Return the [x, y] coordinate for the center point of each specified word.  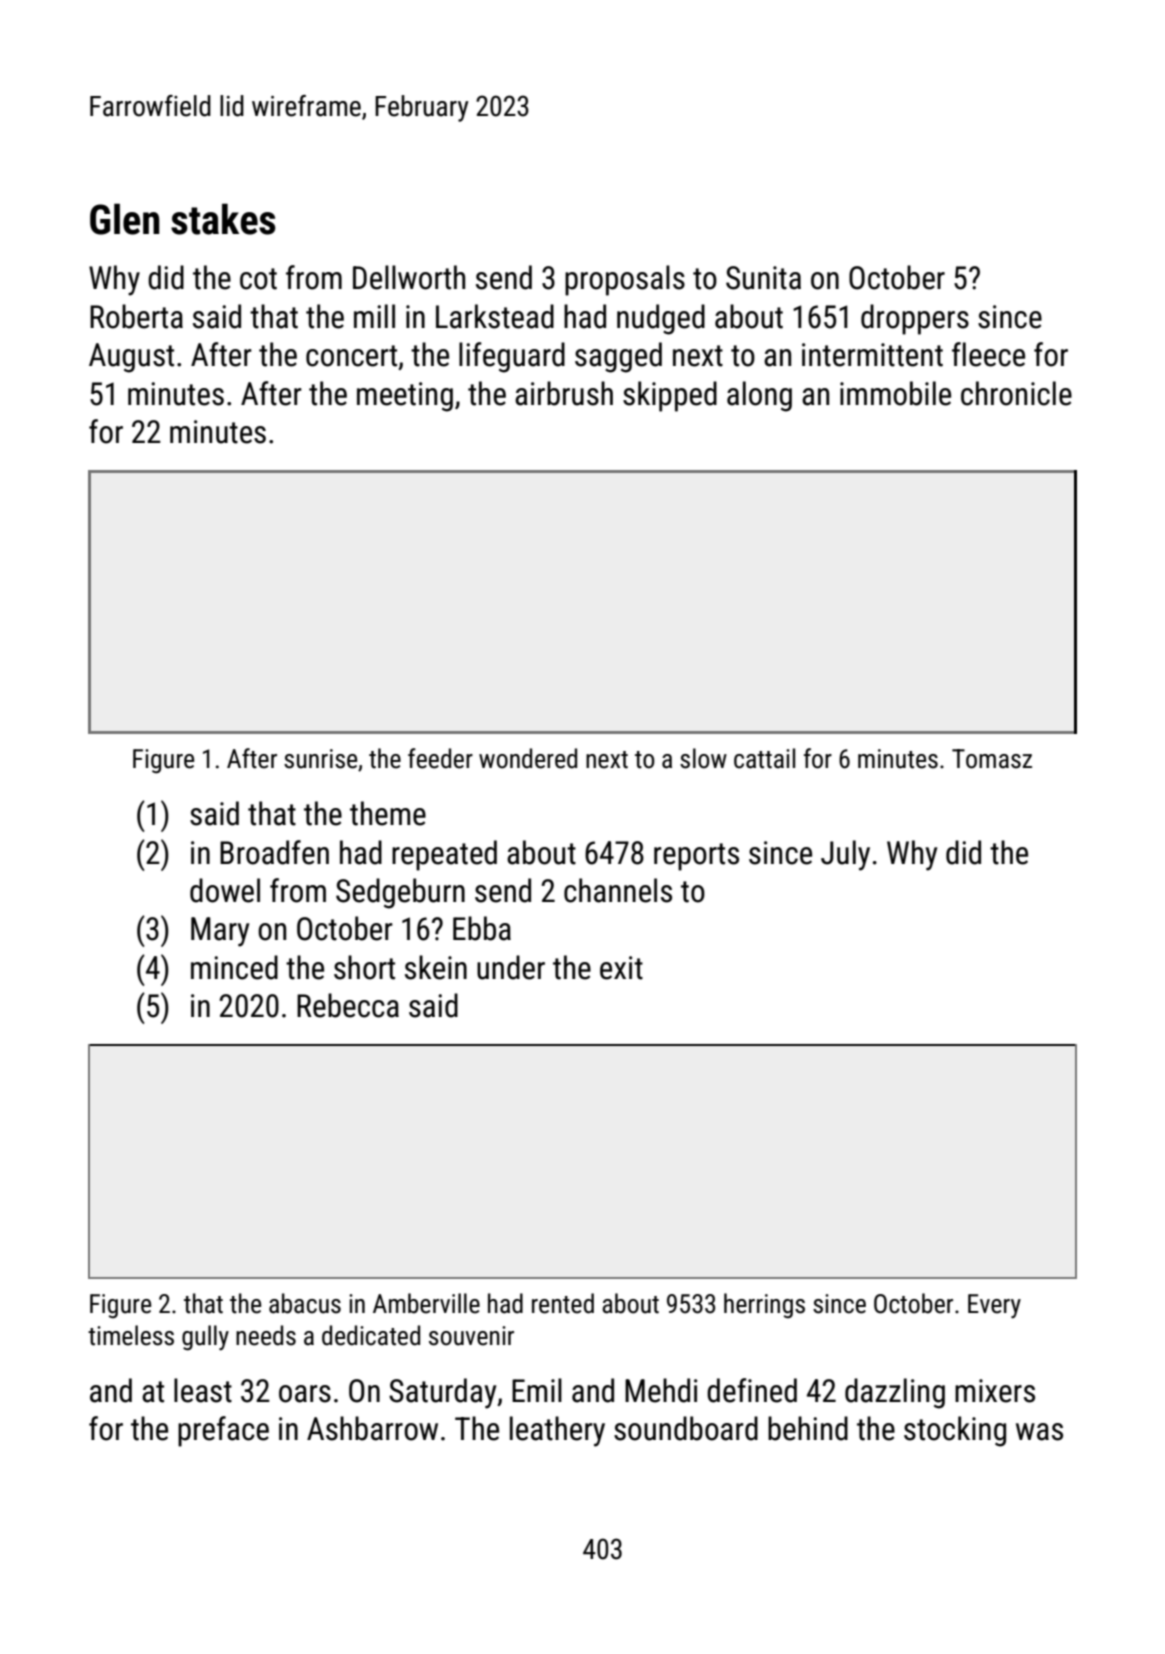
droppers [915, 319]
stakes [223, 219]
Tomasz [992, 759]
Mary [220, 932]
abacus [305, 1303]
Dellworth [409, 277]
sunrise [320, 759]
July [845, 855]
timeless [131, 1335]
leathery [557, 1431]
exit [621, 968]
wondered [528, 758]
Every [994, 1306]
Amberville [426, 1303]
